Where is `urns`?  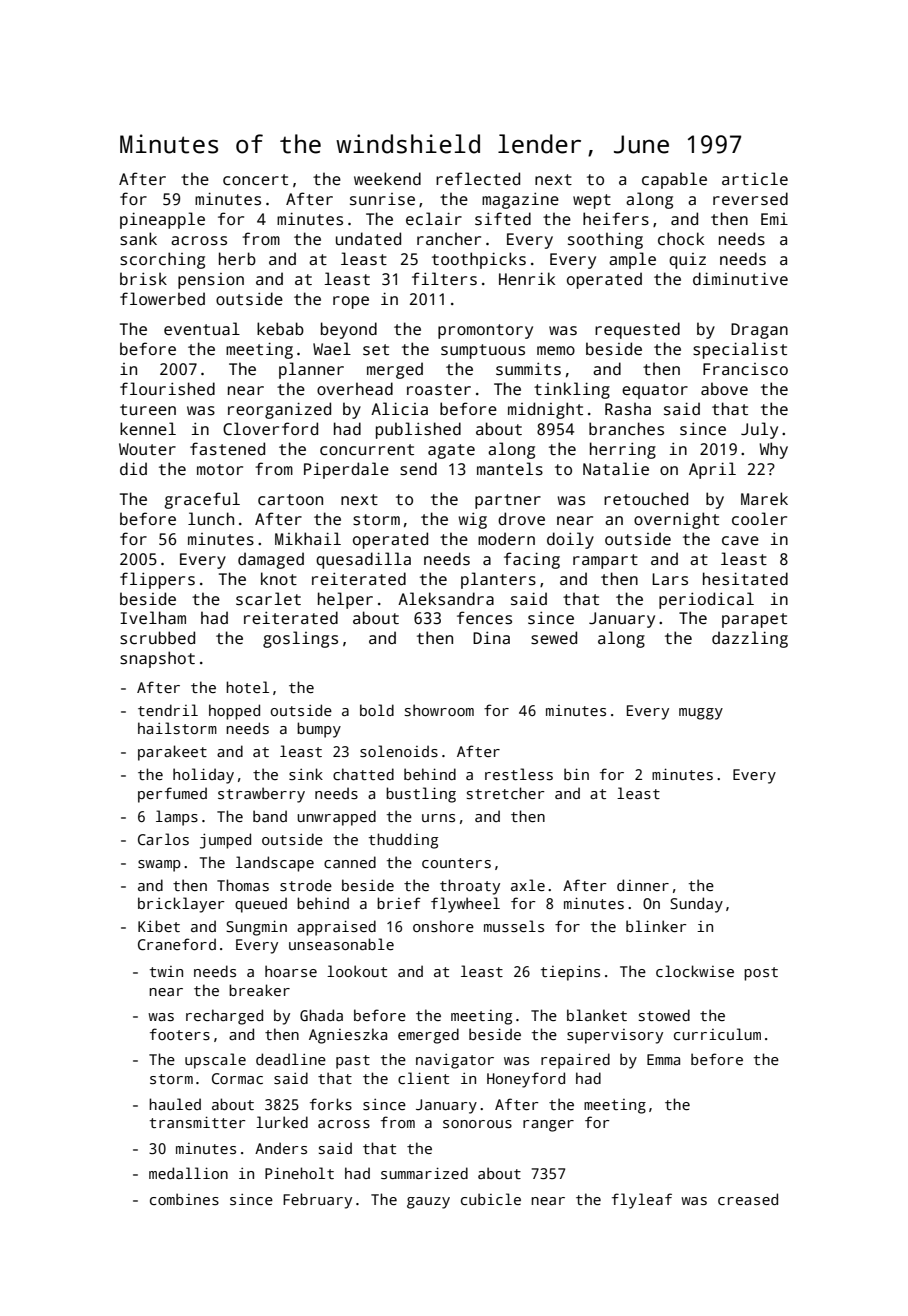
urns is located at coordinates (438, 818).
